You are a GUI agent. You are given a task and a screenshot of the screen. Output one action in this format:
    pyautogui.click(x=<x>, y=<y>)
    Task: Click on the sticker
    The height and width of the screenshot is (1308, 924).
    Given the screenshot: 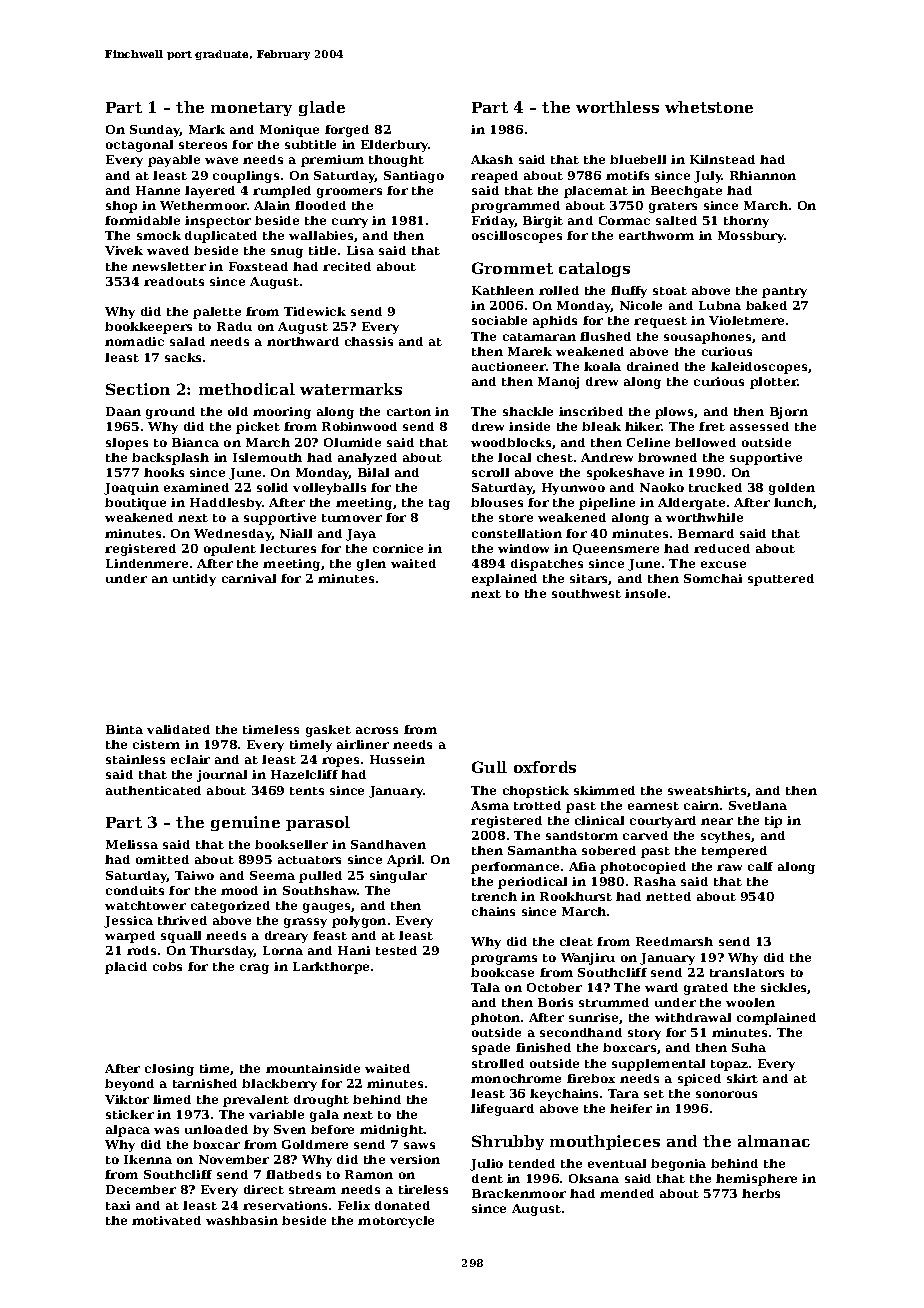 What is the action you would take?
    pyautogui.click(x=130, y=1114)
